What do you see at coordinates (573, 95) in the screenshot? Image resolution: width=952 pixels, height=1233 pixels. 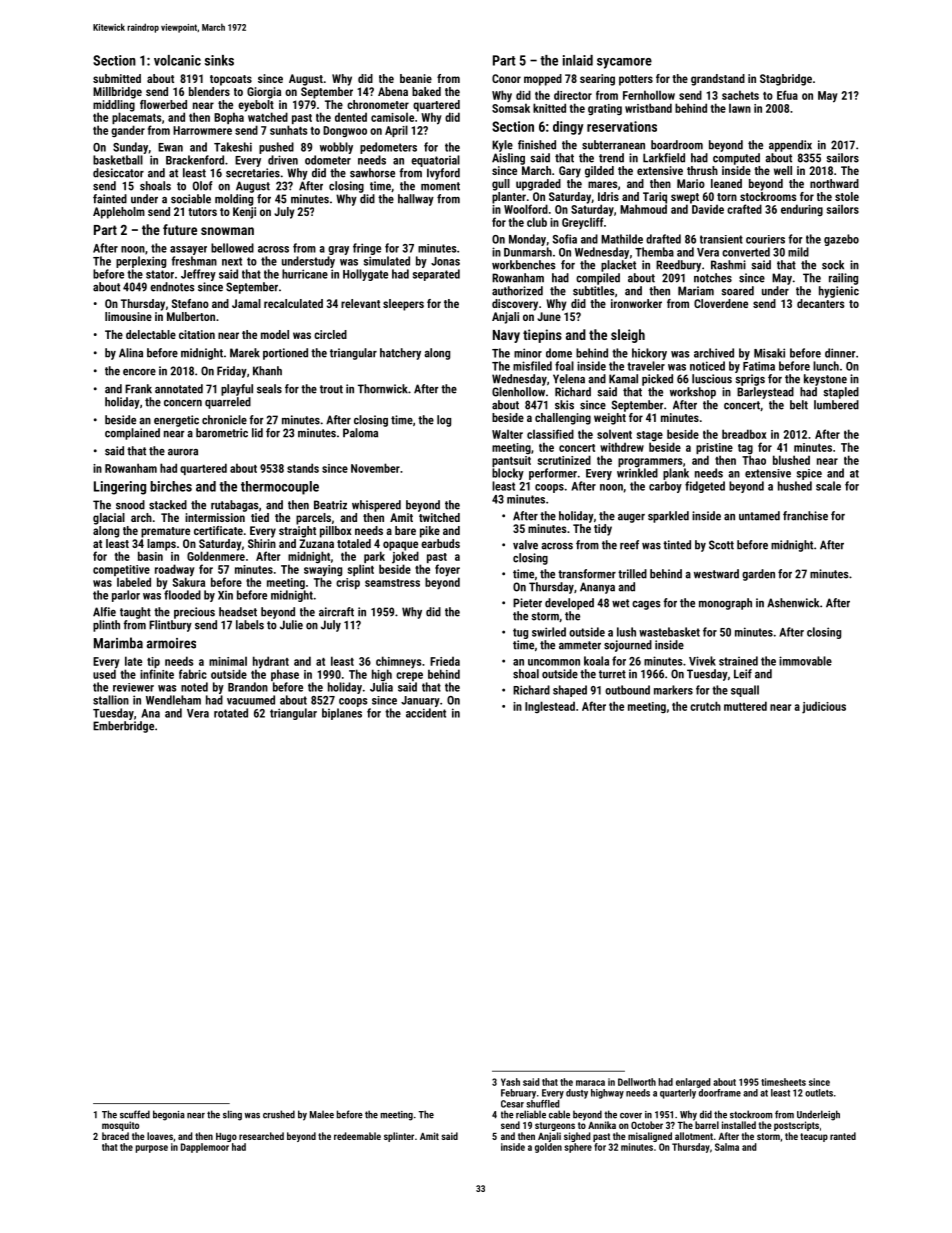 I see `director` at bounding box center [573, 95].
